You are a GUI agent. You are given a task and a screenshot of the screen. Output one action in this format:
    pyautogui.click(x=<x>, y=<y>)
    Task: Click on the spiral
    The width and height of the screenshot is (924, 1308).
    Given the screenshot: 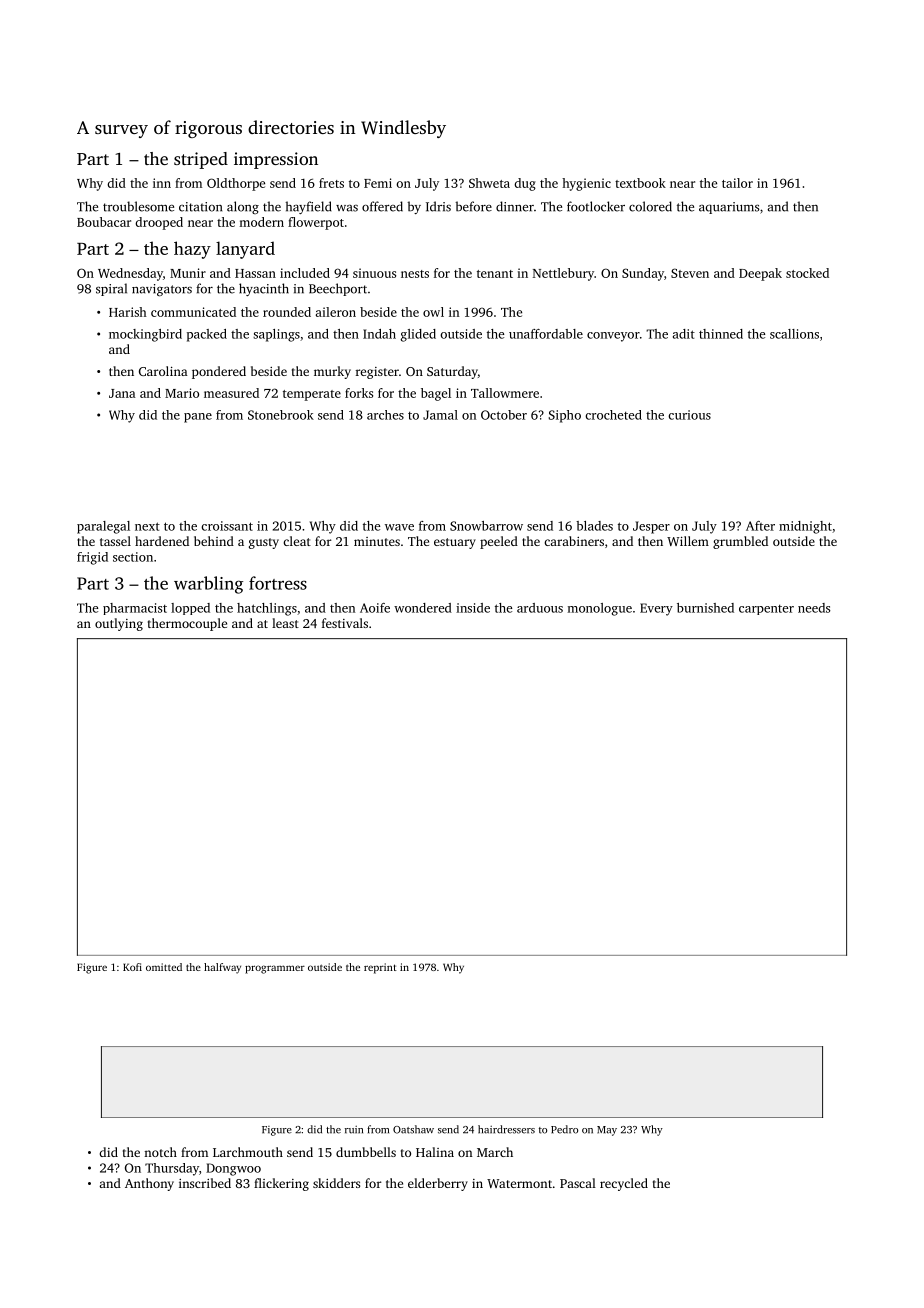 What is the action you would take?
    pyautogui.click(x=111, y=289)
